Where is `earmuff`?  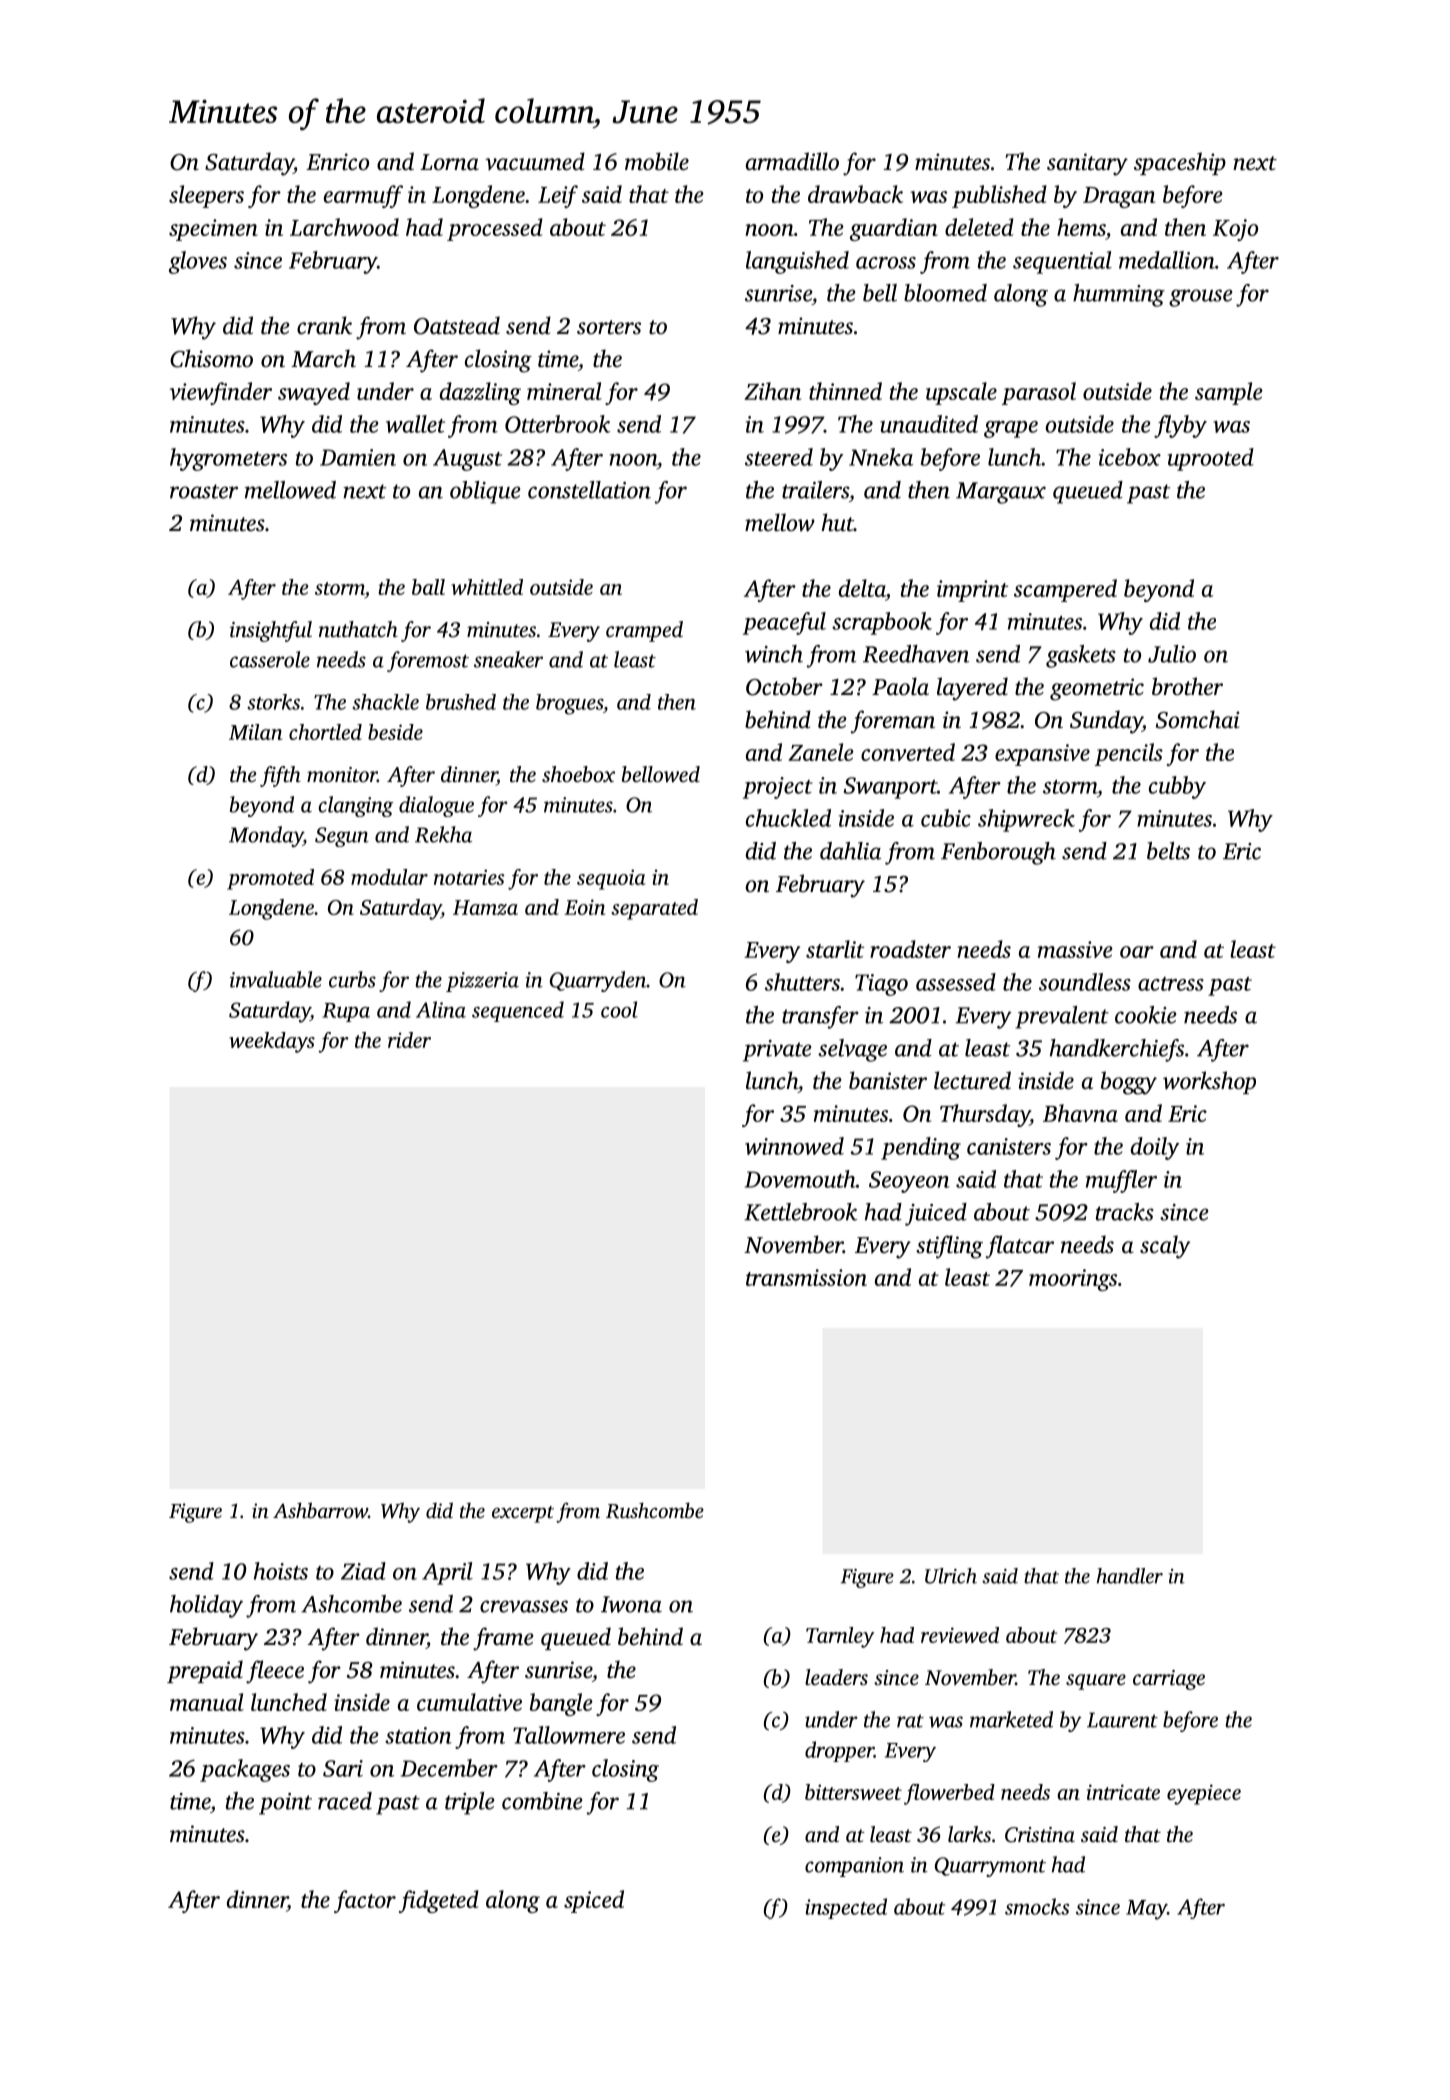 earmuff is located at coordinates (363, 196).
